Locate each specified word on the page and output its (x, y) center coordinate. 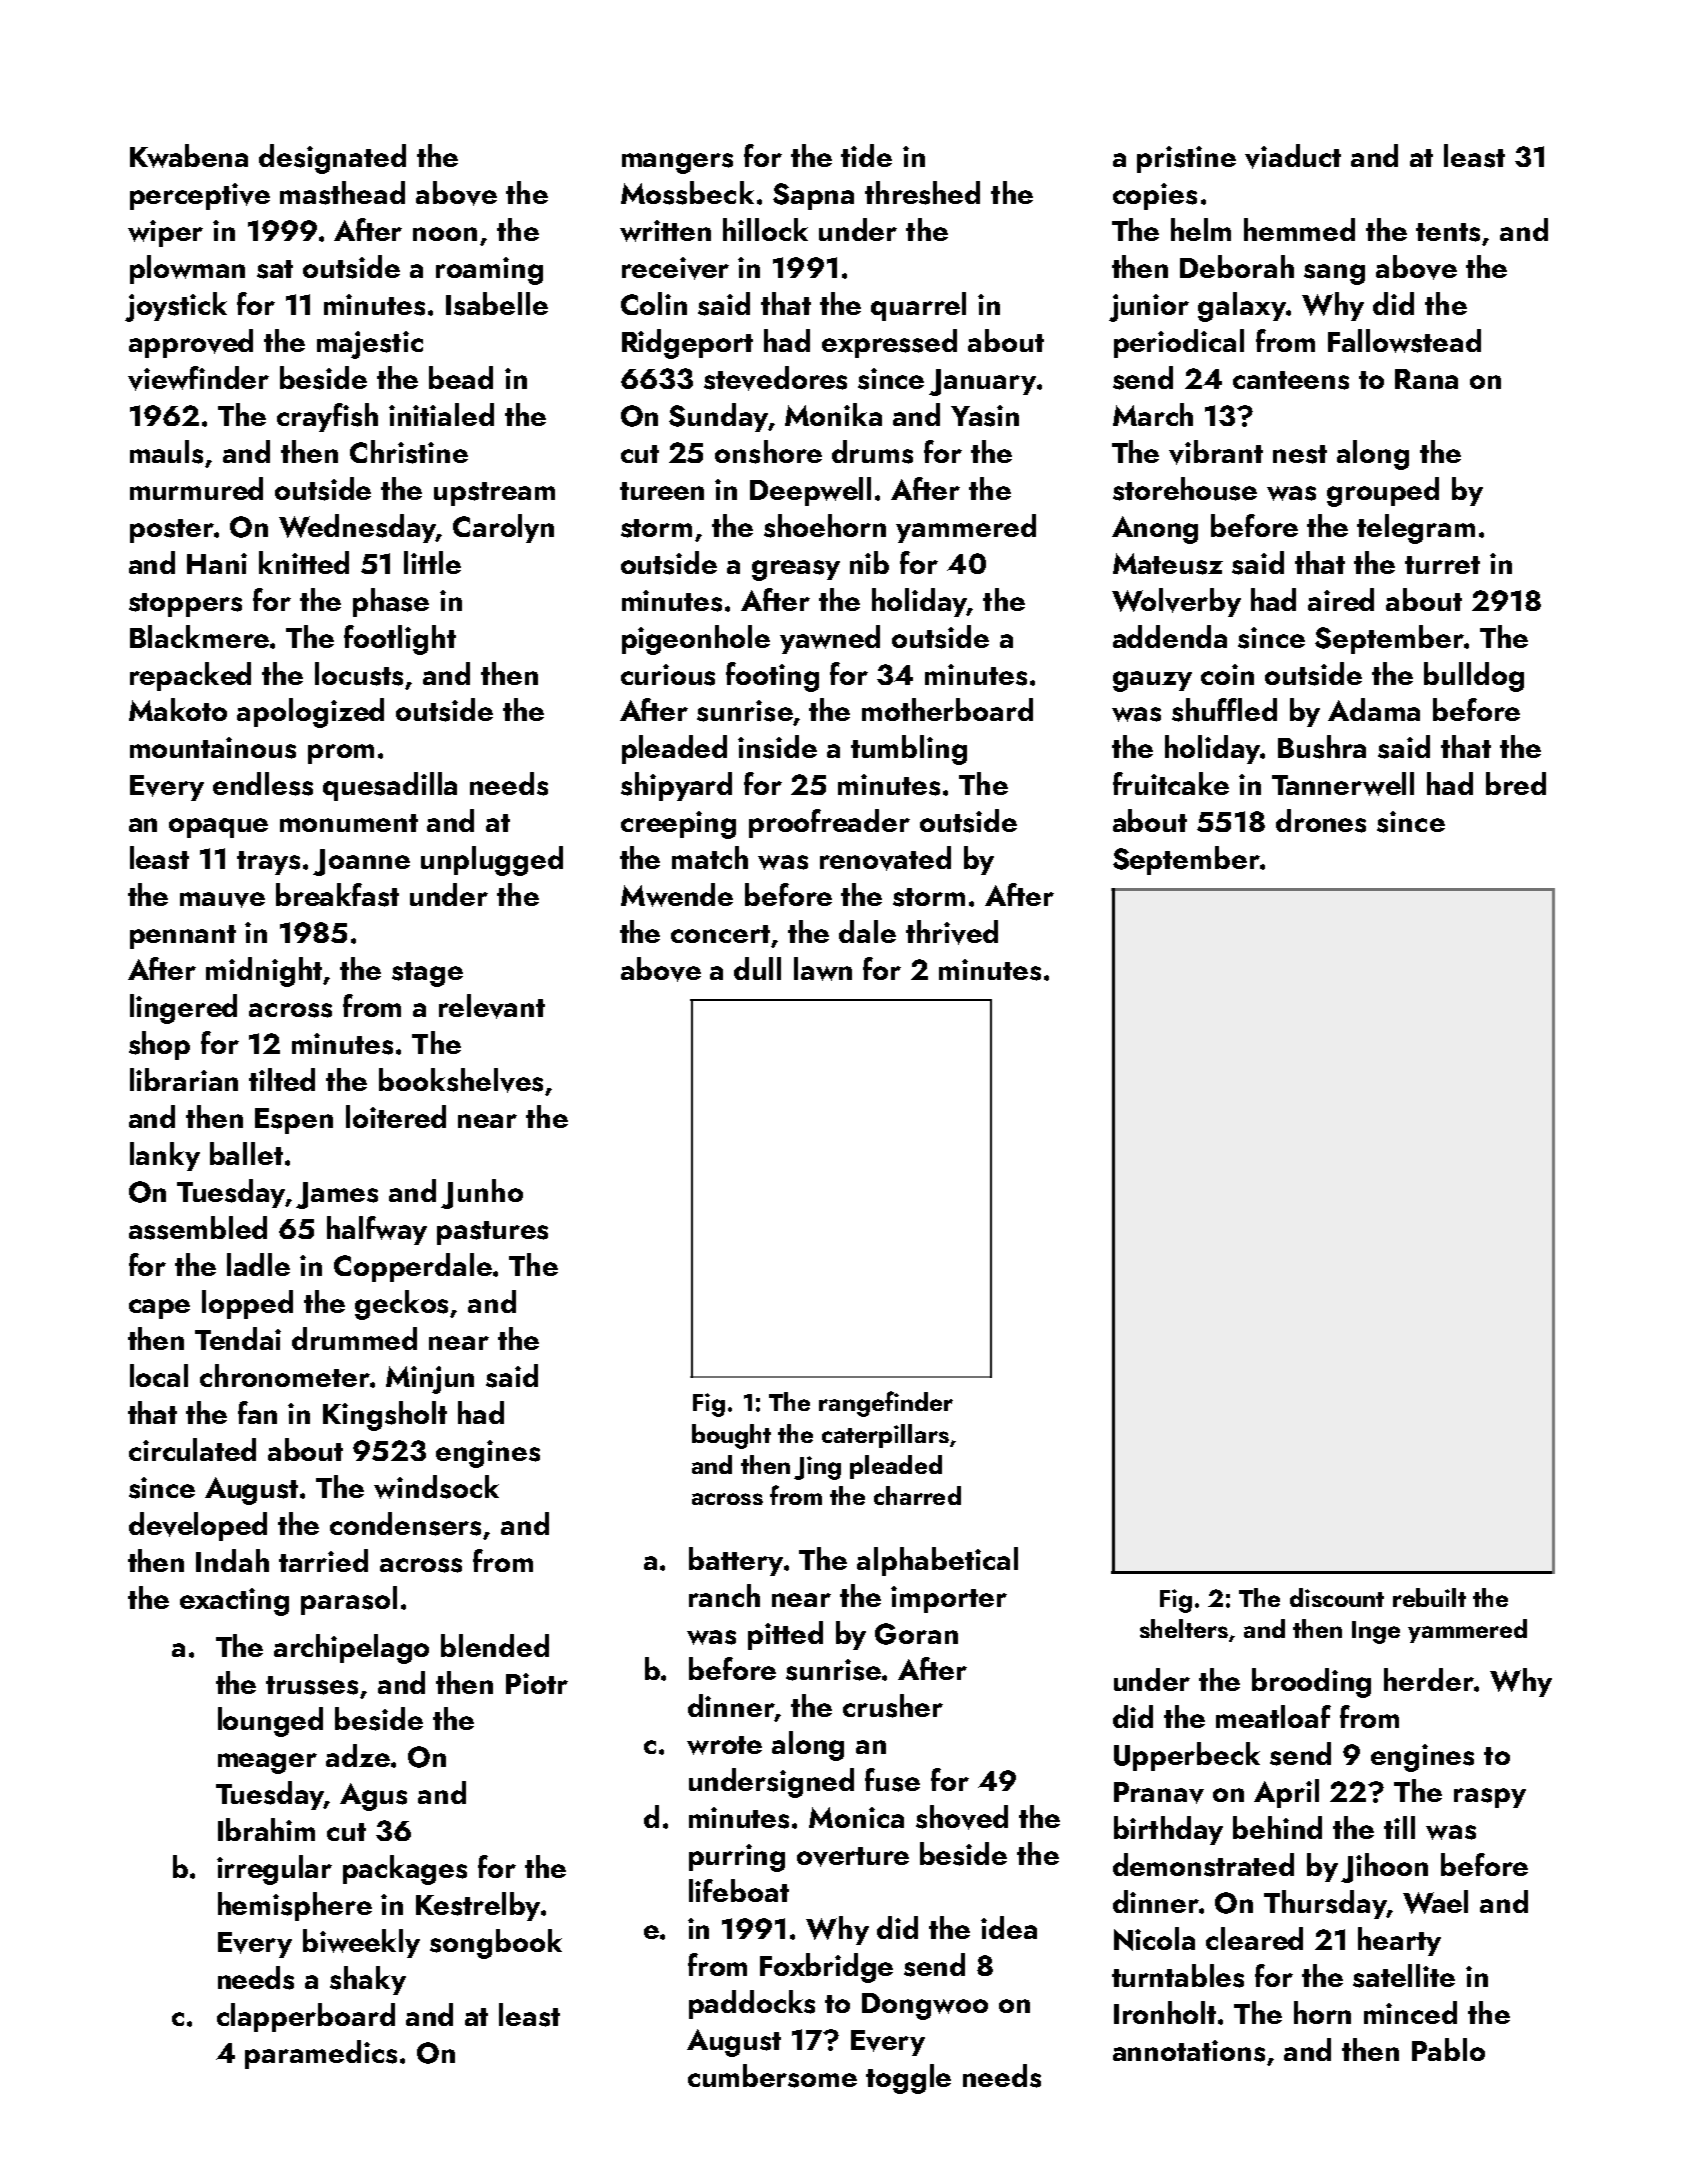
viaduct (1293, 156)
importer (949, 1599)
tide (866, 155)
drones (1321, 821)
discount (1337, 1597)
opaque (218, 828)
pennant (183, 937)
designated (332, 159)
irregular (274, 1870)
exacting (234, 1602)
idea (1009, 1927)
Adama (1374, 709)
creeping (678, 825)
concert (720, 934)
